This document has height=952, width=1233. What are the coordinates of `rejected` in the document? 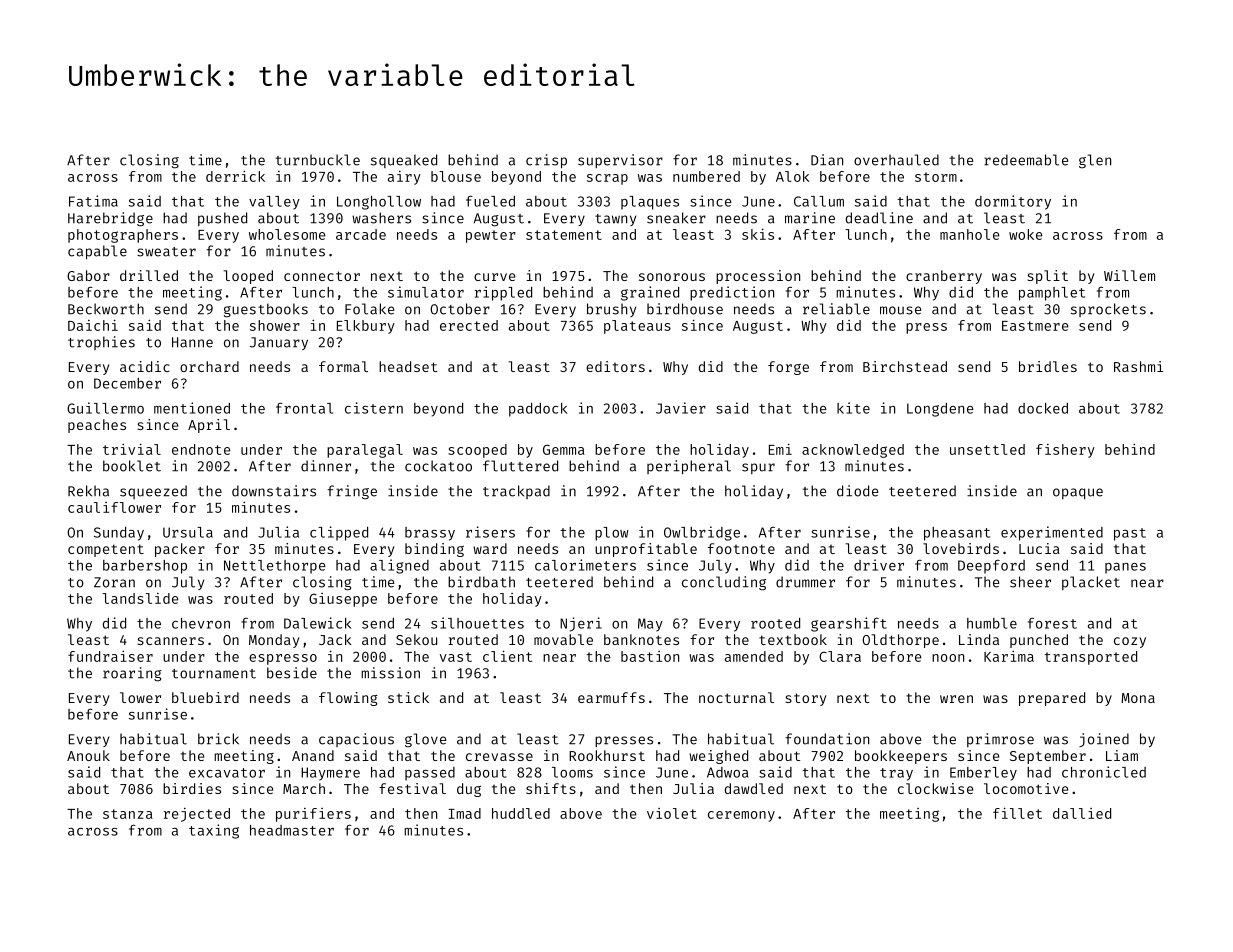 It's located at (197, 815).
